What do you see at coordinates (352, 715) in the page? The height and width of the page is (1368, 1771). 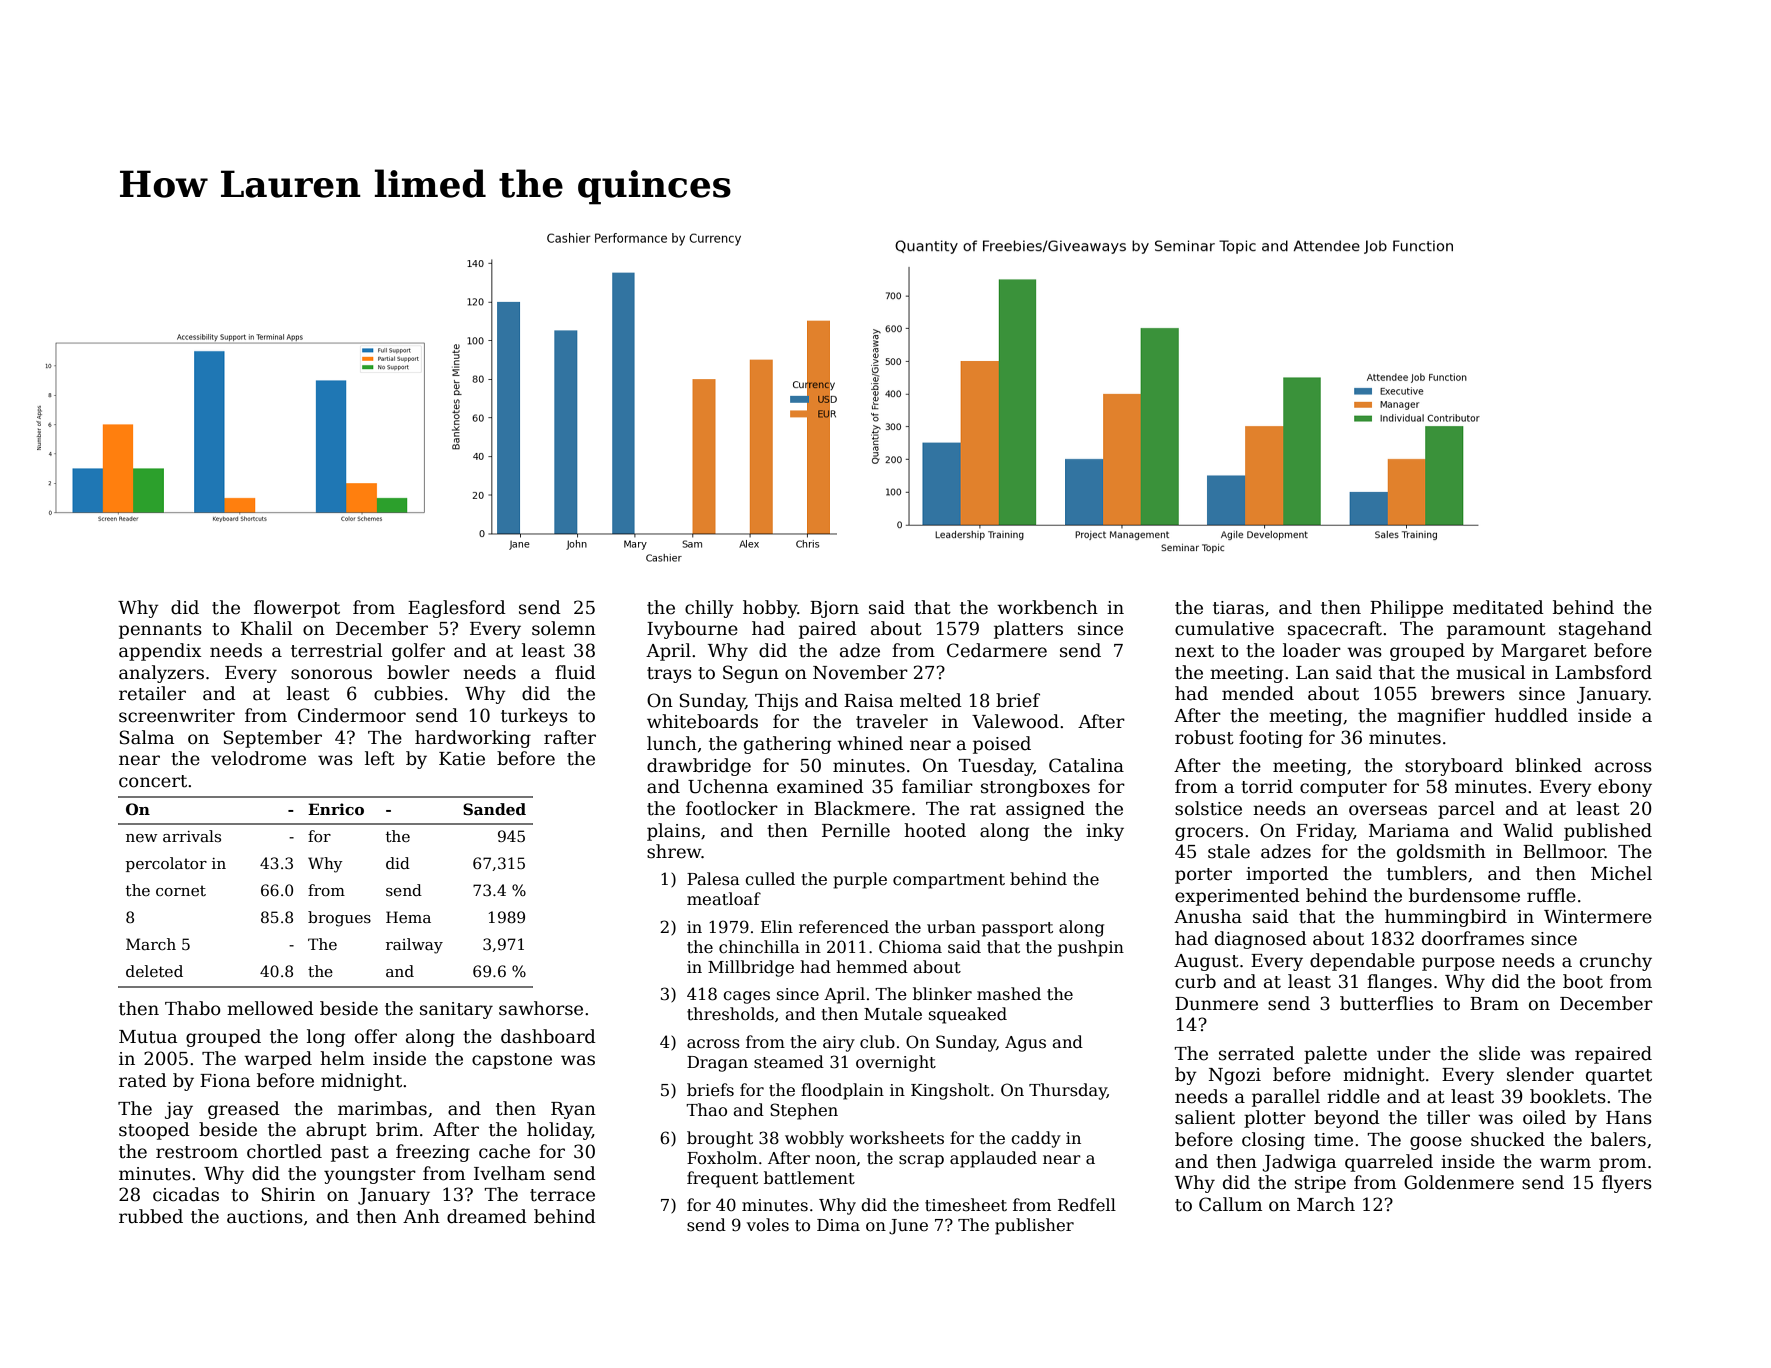 I see `Cindermoor` at bounding box center [352, 715].
